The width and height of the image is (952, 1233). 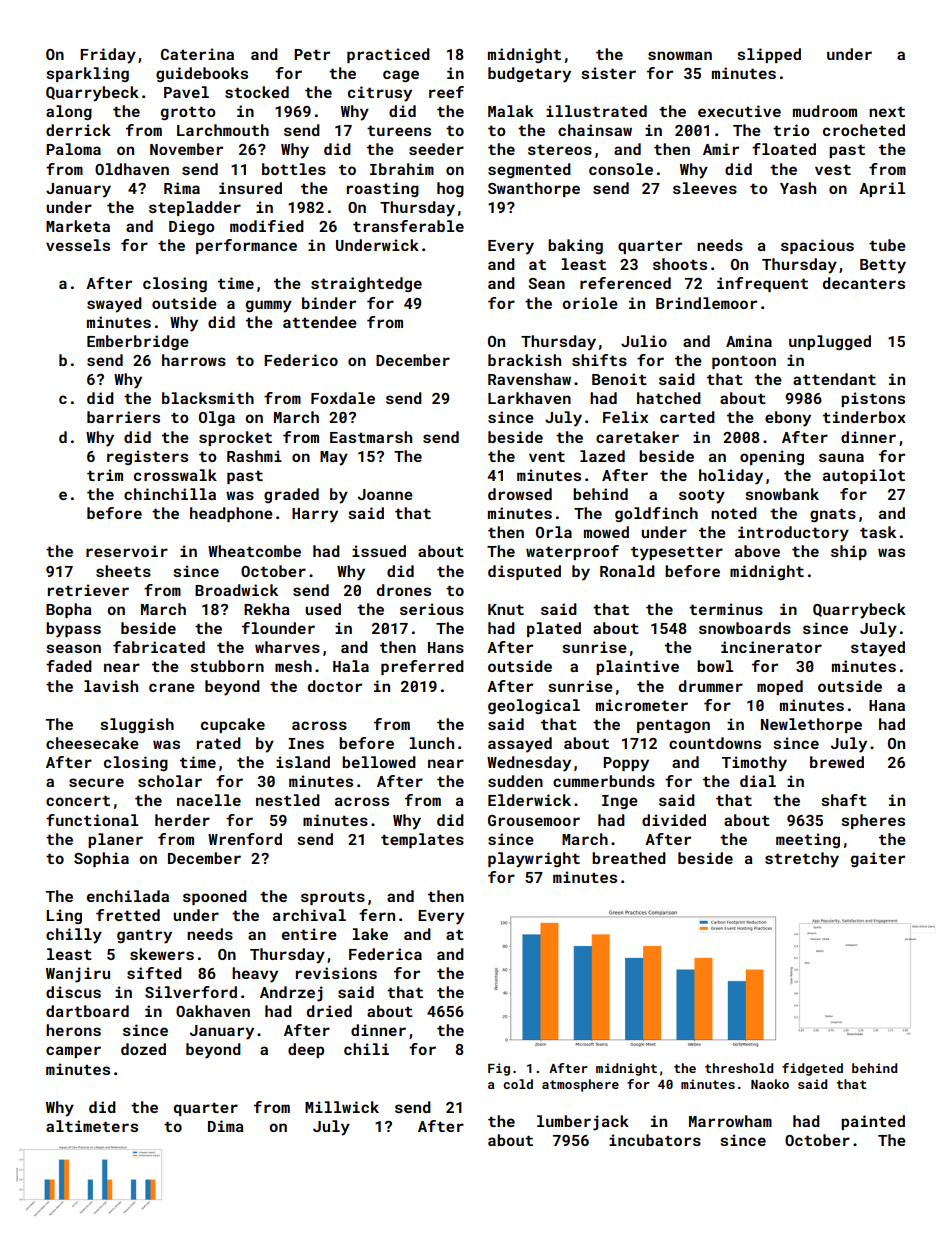 I want to click on herder, so click(x=182, y=820).
